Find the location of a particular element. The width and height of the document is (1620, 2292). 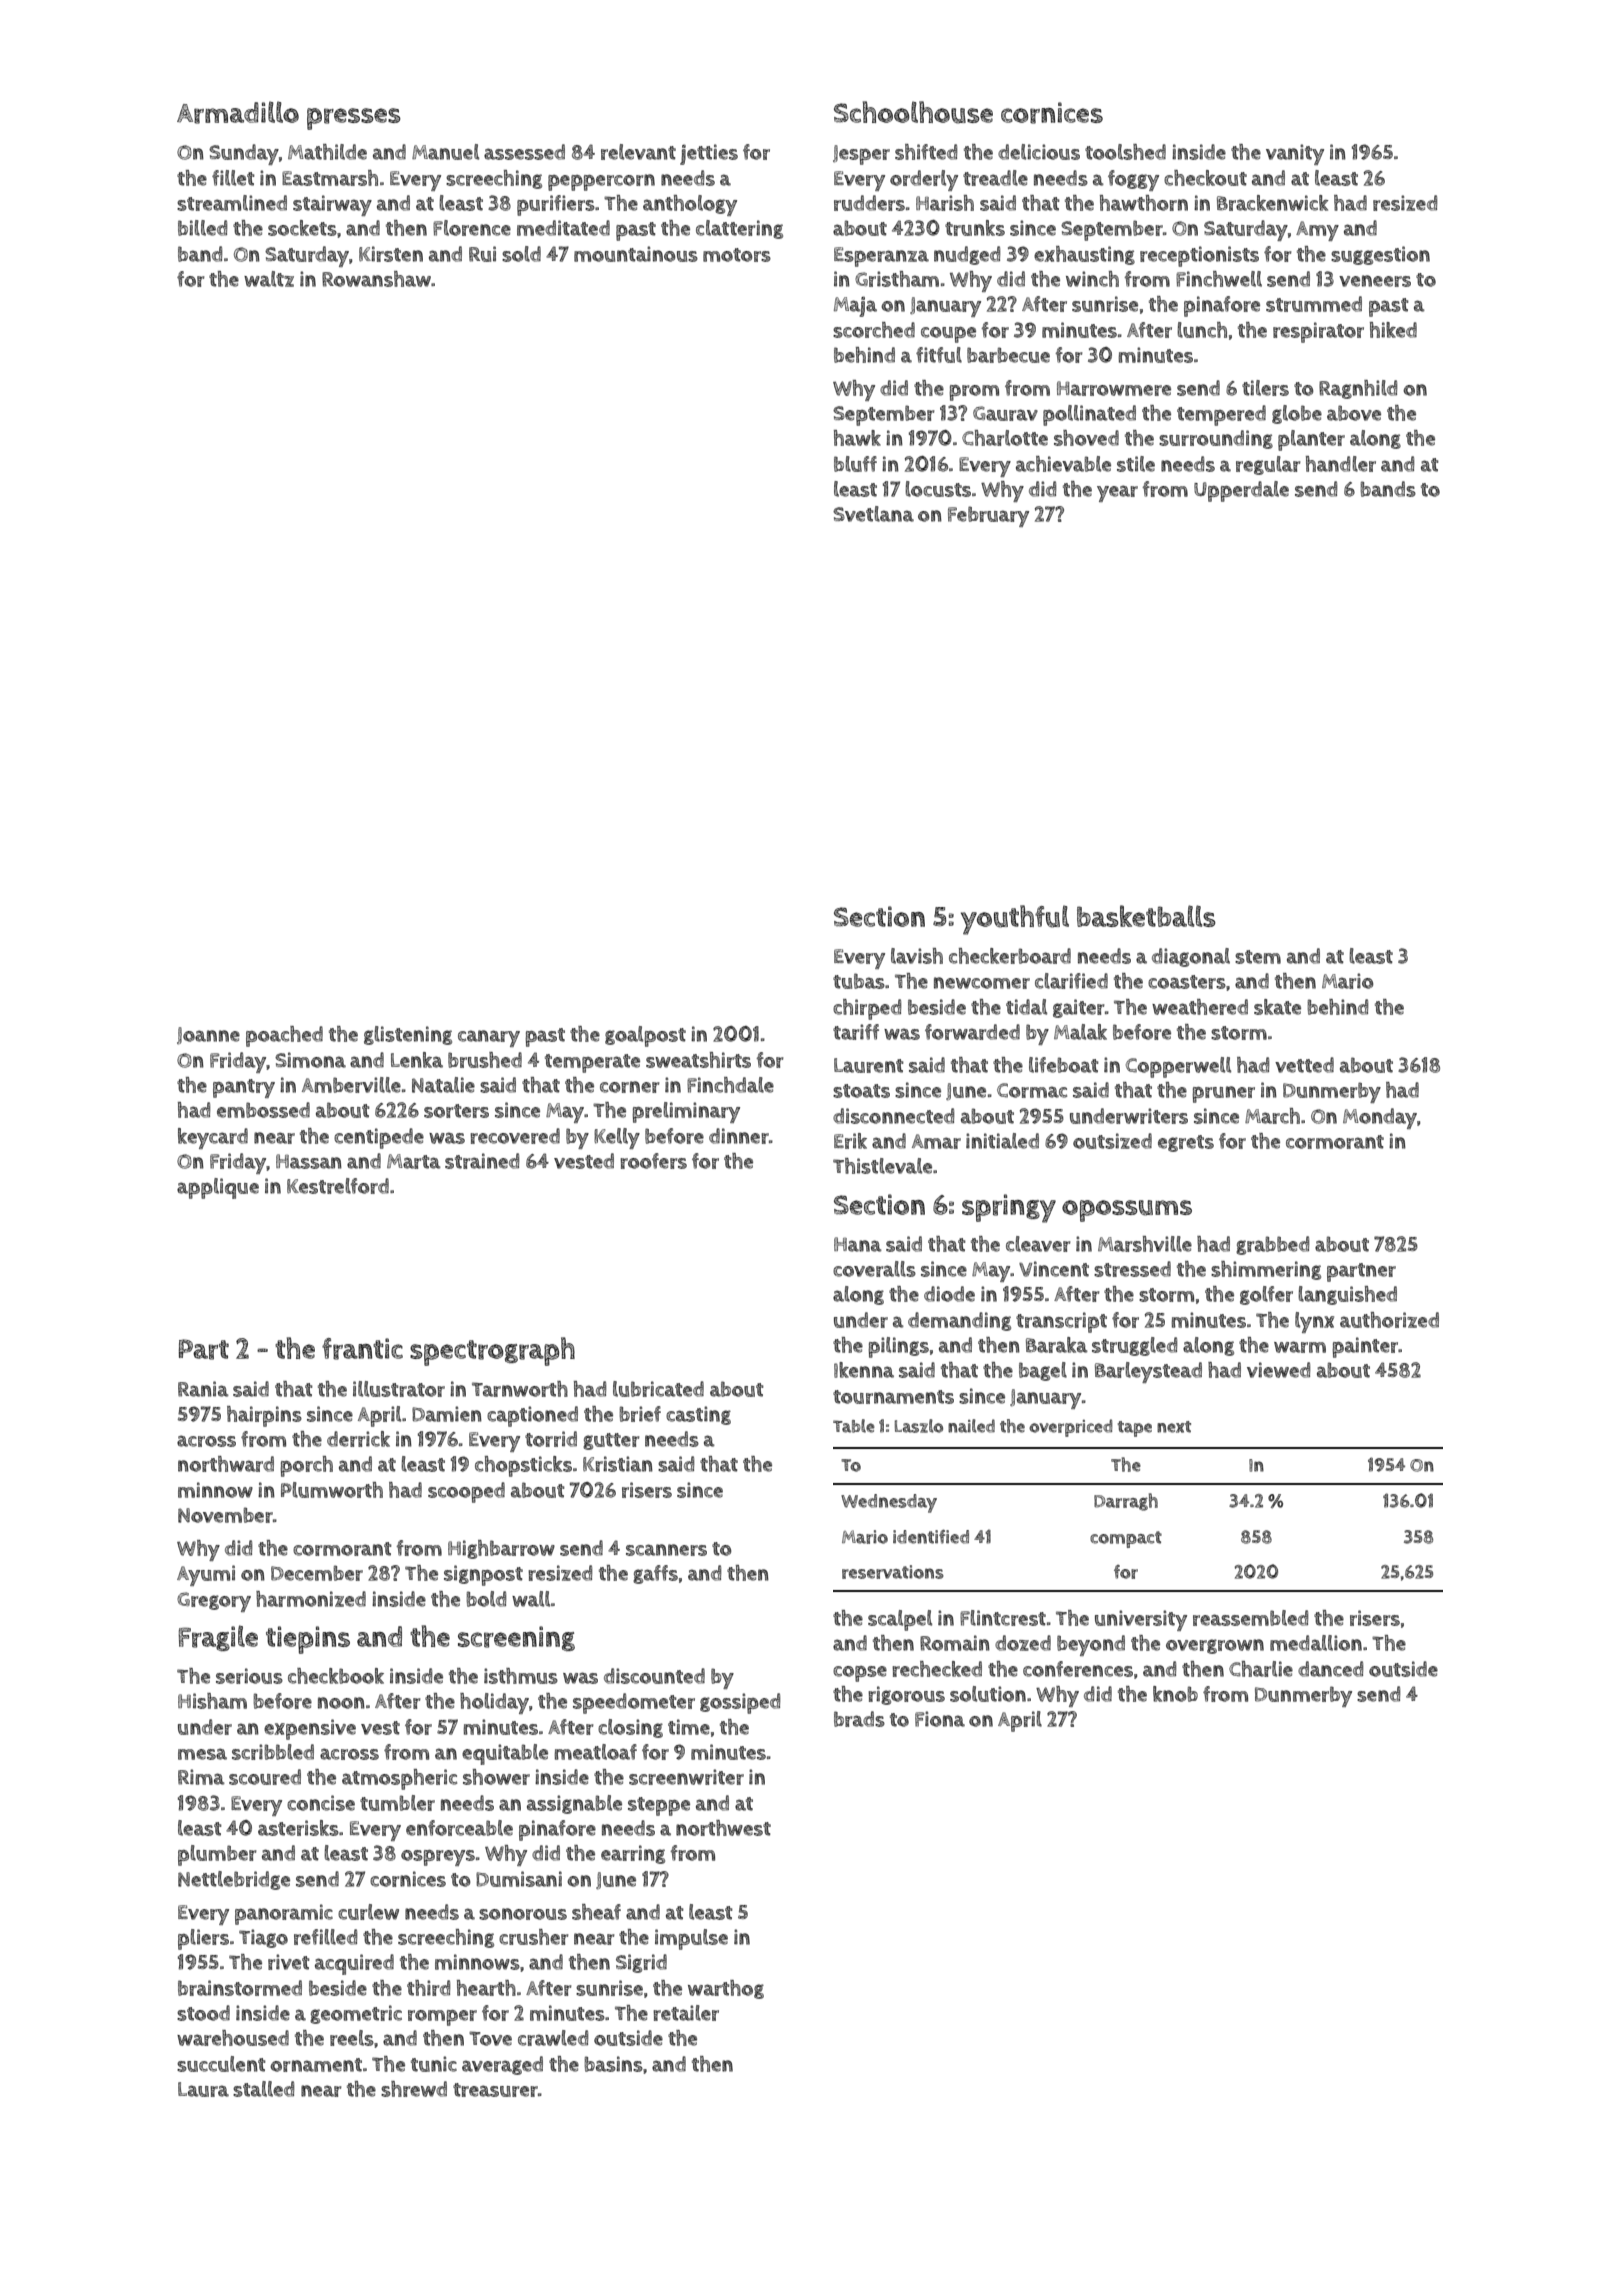

applique is located at coordinates (218, 1188).
